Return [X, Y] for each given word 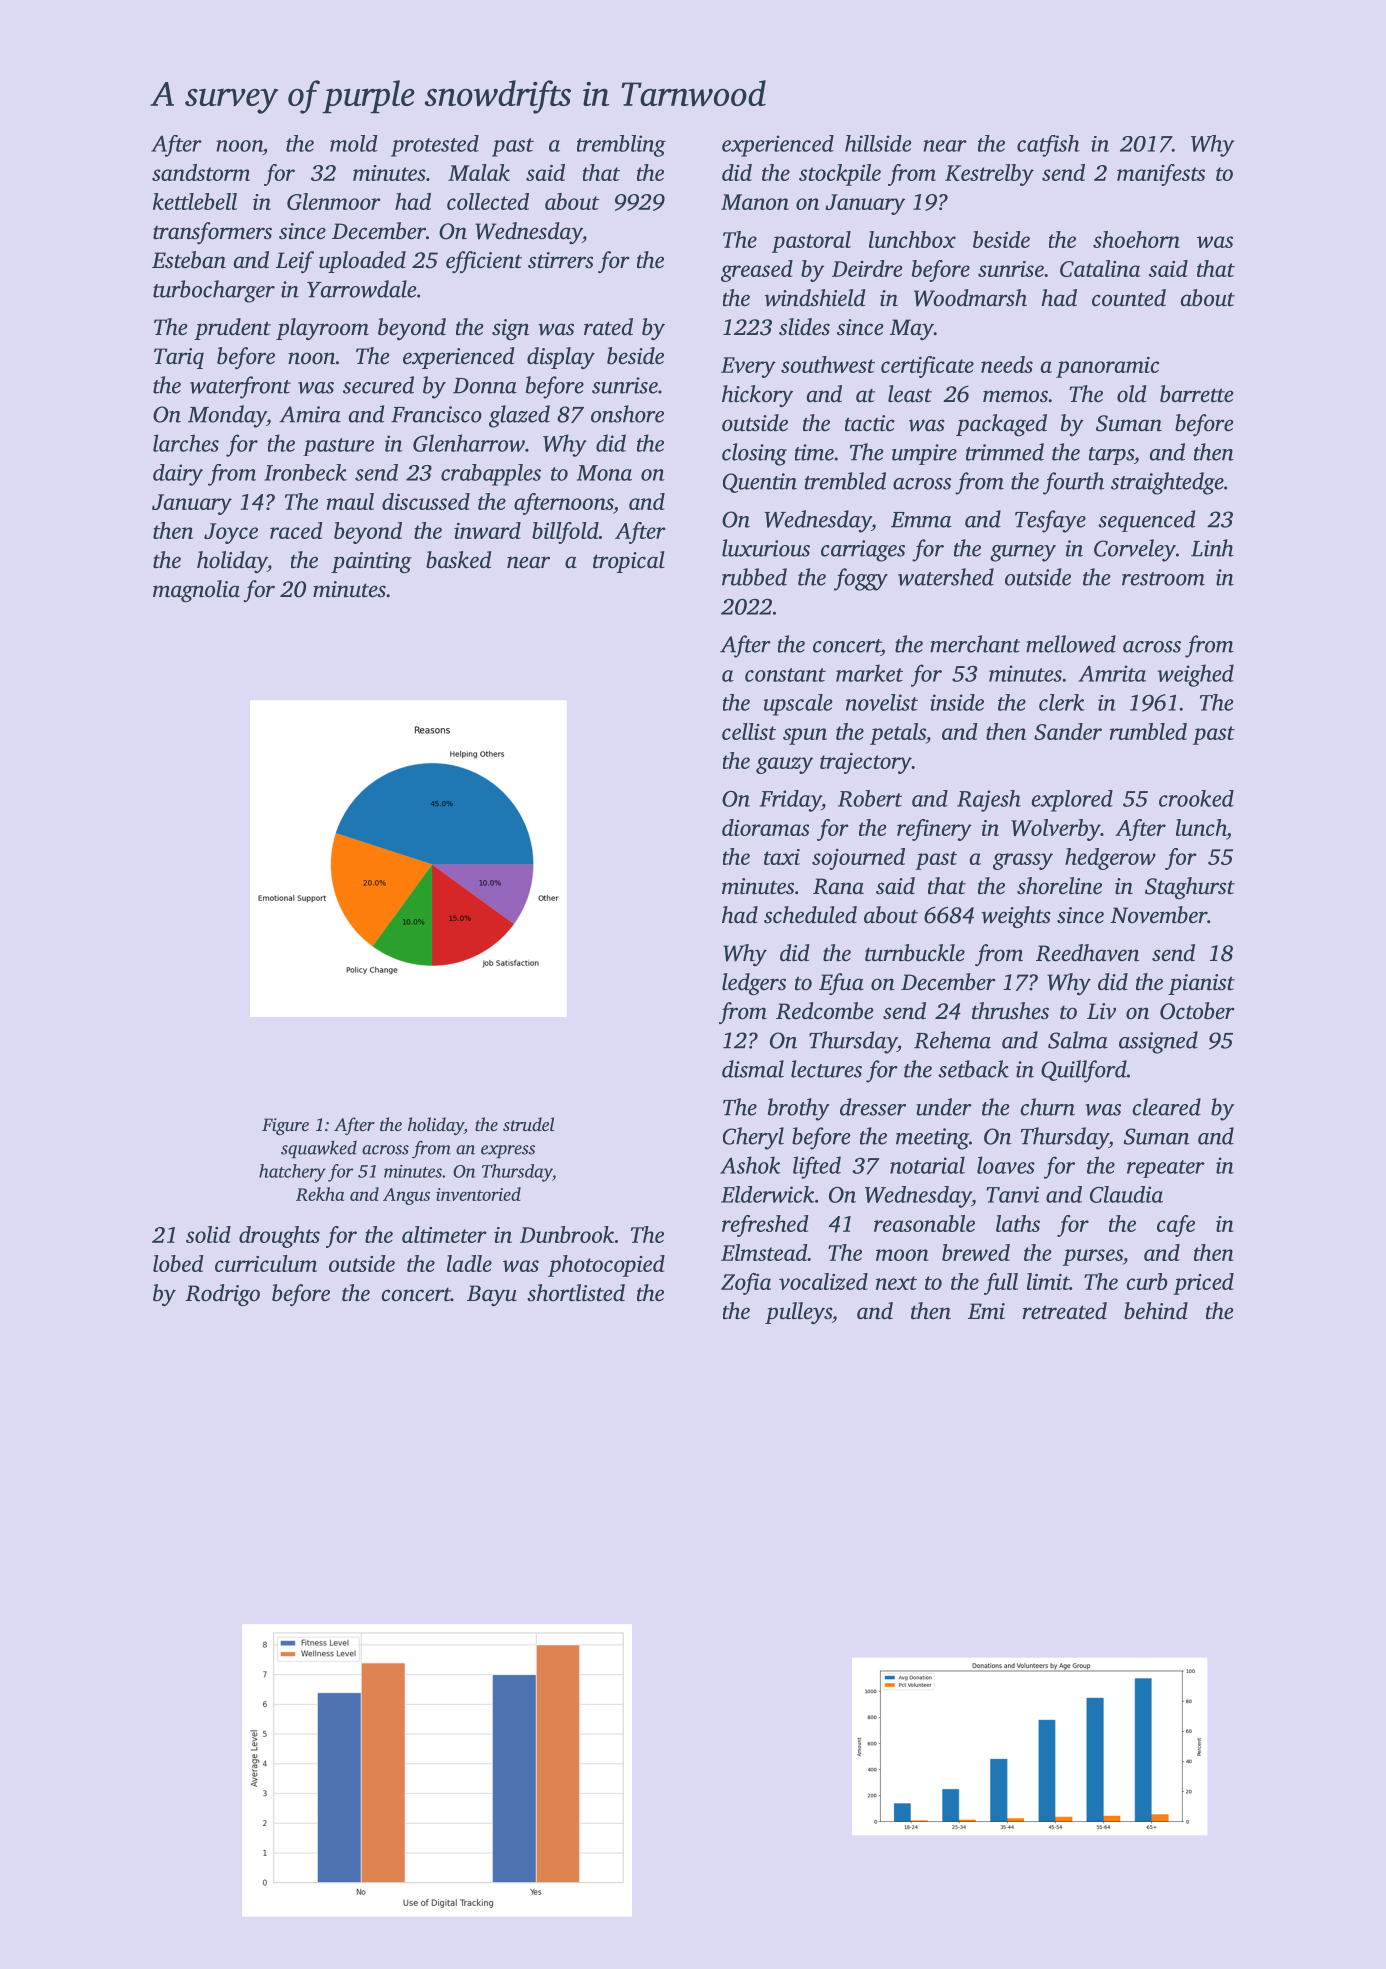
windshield [815, 298]
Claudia [1126, 1194]
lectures [826, 1069]
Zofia [746, 1284]
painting [371, 562]
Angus [406, 1196]
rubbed [754, 577]
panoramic [1107, 367]
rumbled [1148, 731]
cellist [749, 731]
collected [488, 201]
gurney [1023, 553]
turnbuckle [915, 953]
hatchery [292, 1173]
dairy [178, 475]
